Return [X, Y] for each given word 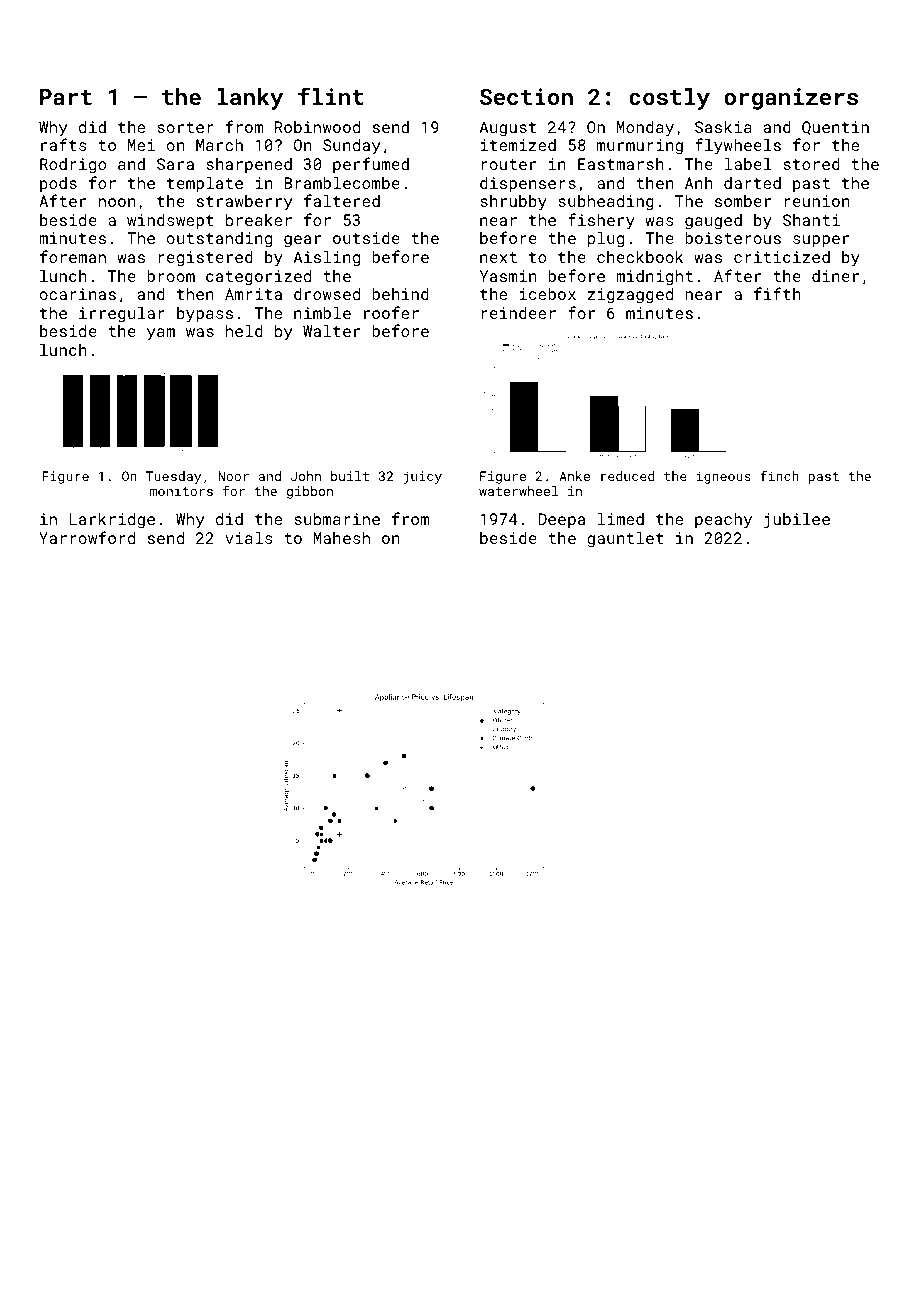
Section [526, 96]
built [350, 476]
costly [669, 99]
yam [161, 334]
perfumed [371, 165]
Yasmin [508, 276]
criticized [782, 257]
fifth [777, 293]
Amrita [253, 294]
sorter [185, 127]
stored [811, 164]
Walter [331, 331]
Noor [233, 476]
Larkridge [112, 521]
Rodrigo [73, 166]
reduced [627, 476]
